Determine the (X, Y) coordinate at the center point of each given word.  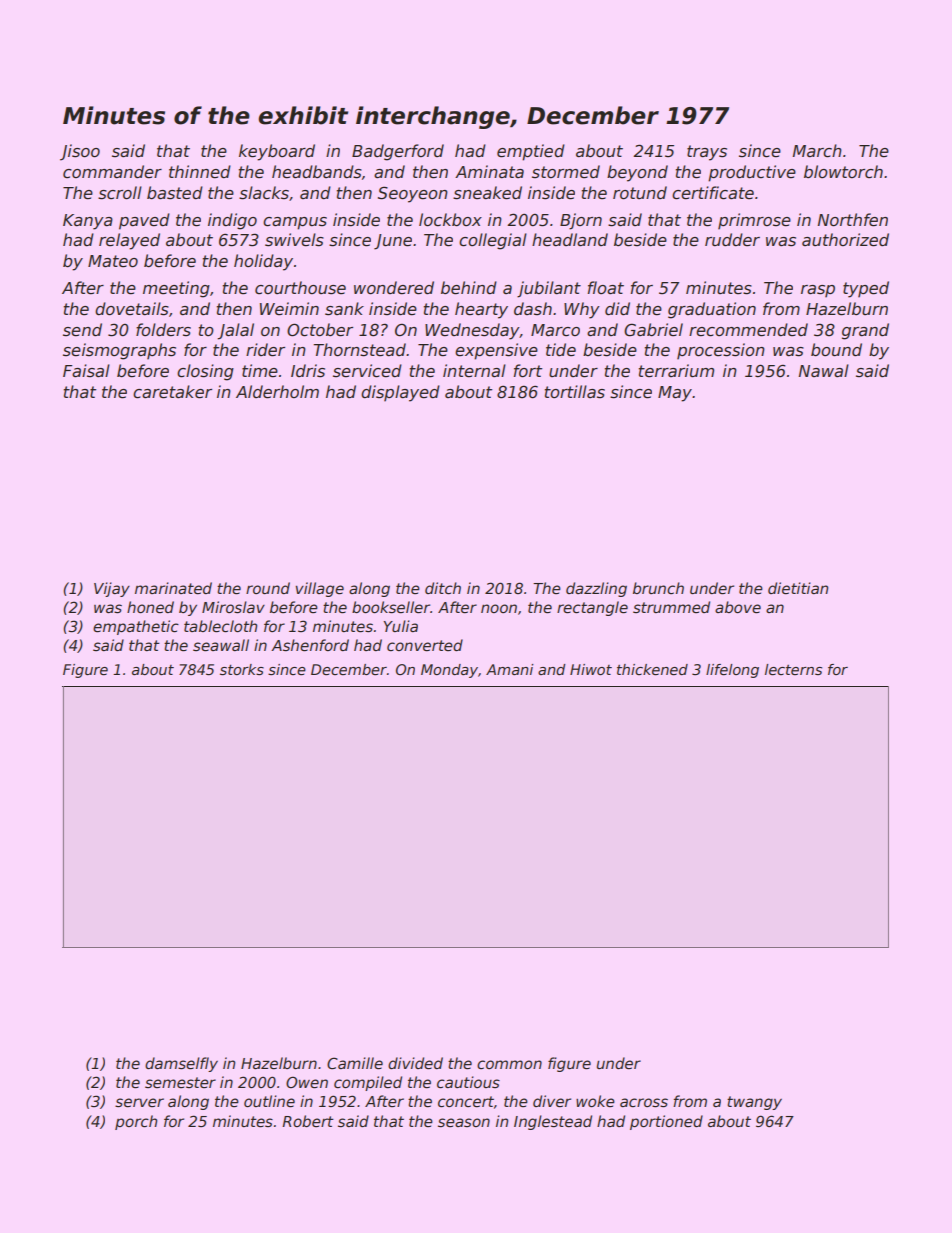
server (139, 1102)
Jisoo (80, 152)
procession (721, 351)
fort (528, 371)
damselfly (181, 1064)
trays (707, 153)
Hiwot (591, 669)
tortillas (575, 391)
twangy (754, 1103)
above (738, 607)
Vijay (112, 589)
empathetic (136, 627)
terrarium (676, 370)
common (509, 1064)
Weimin (289, 308)
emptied (531, 152)
